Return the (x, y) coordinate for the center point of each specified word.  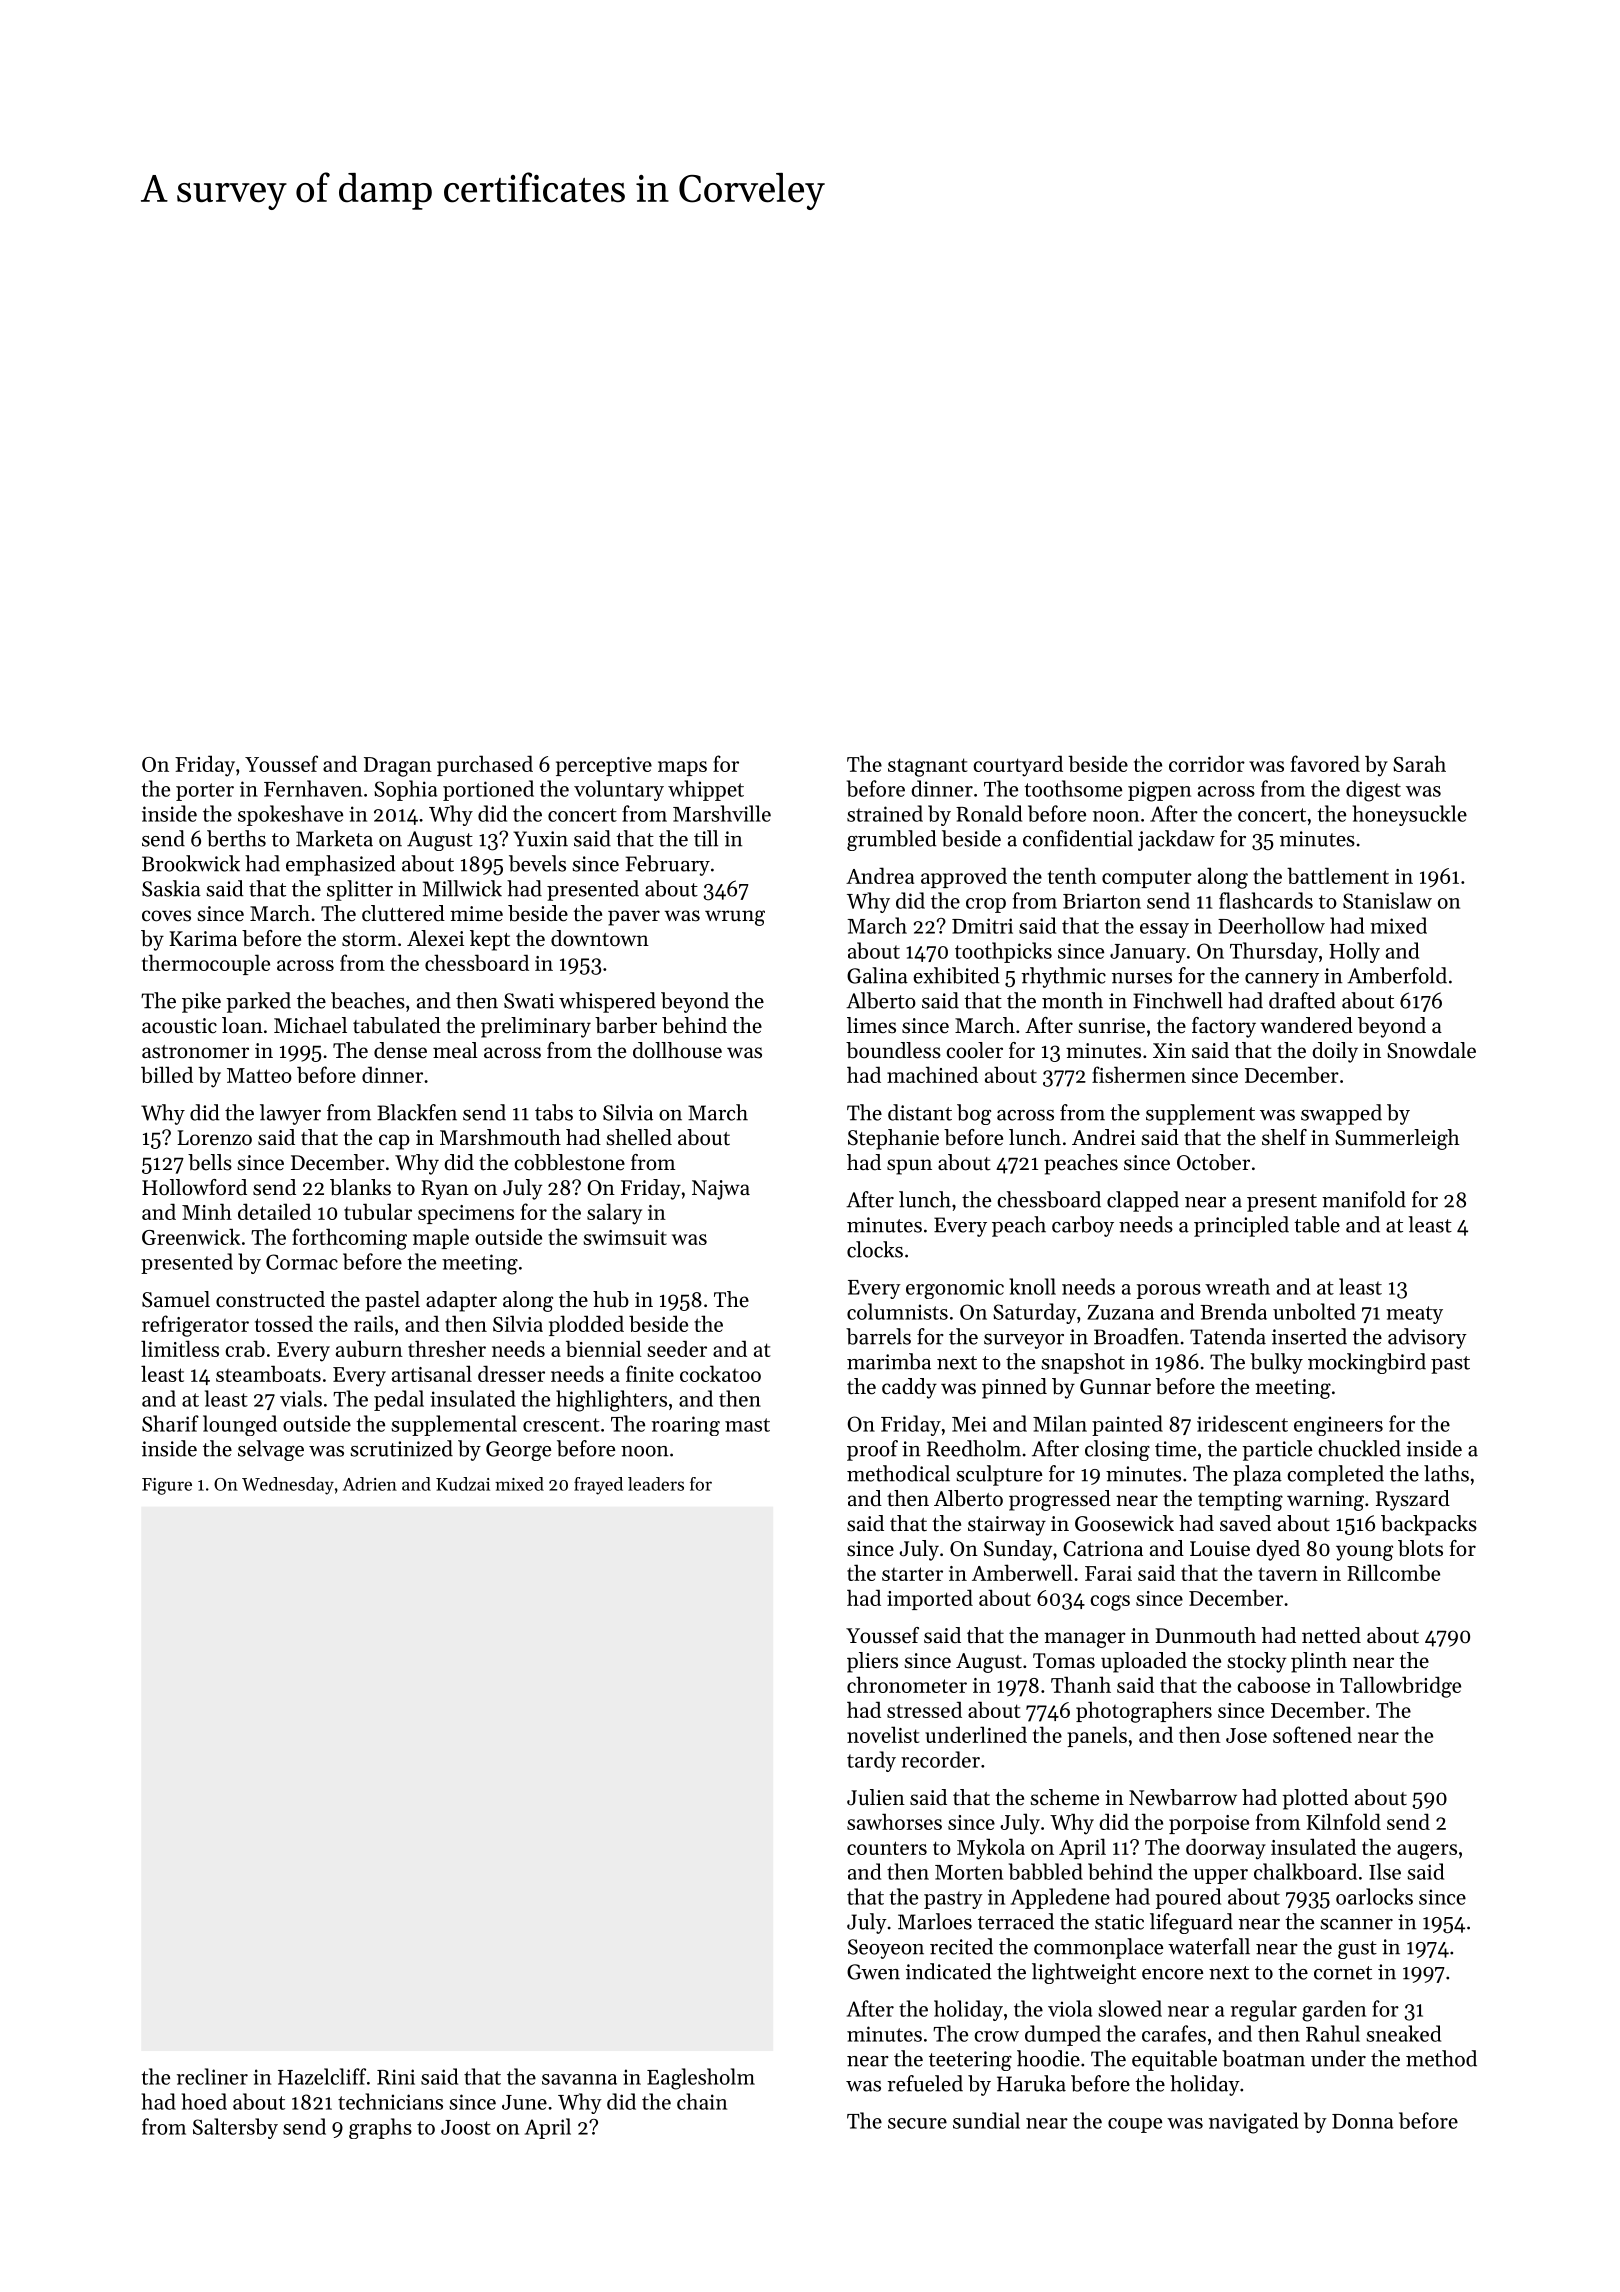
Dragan (398, 767)
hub (611, 1299)
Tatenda (1228, 1336)
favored (1325, 763)
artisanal (432, 1373)
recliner (212, 2076)
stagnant (928, 767)
